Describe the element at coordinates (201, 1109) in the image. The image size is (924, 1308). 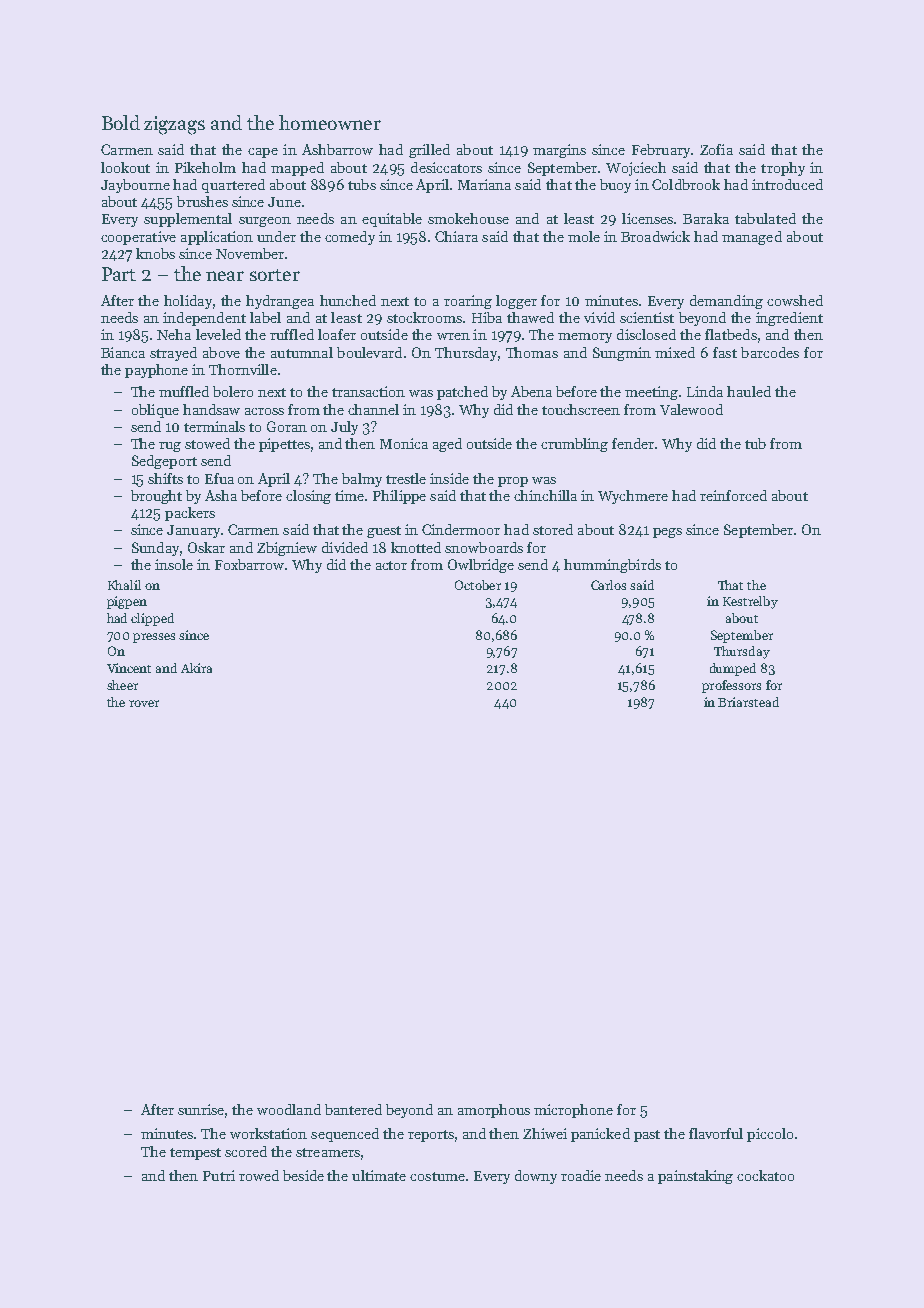
I see `sunrise` at that location.
